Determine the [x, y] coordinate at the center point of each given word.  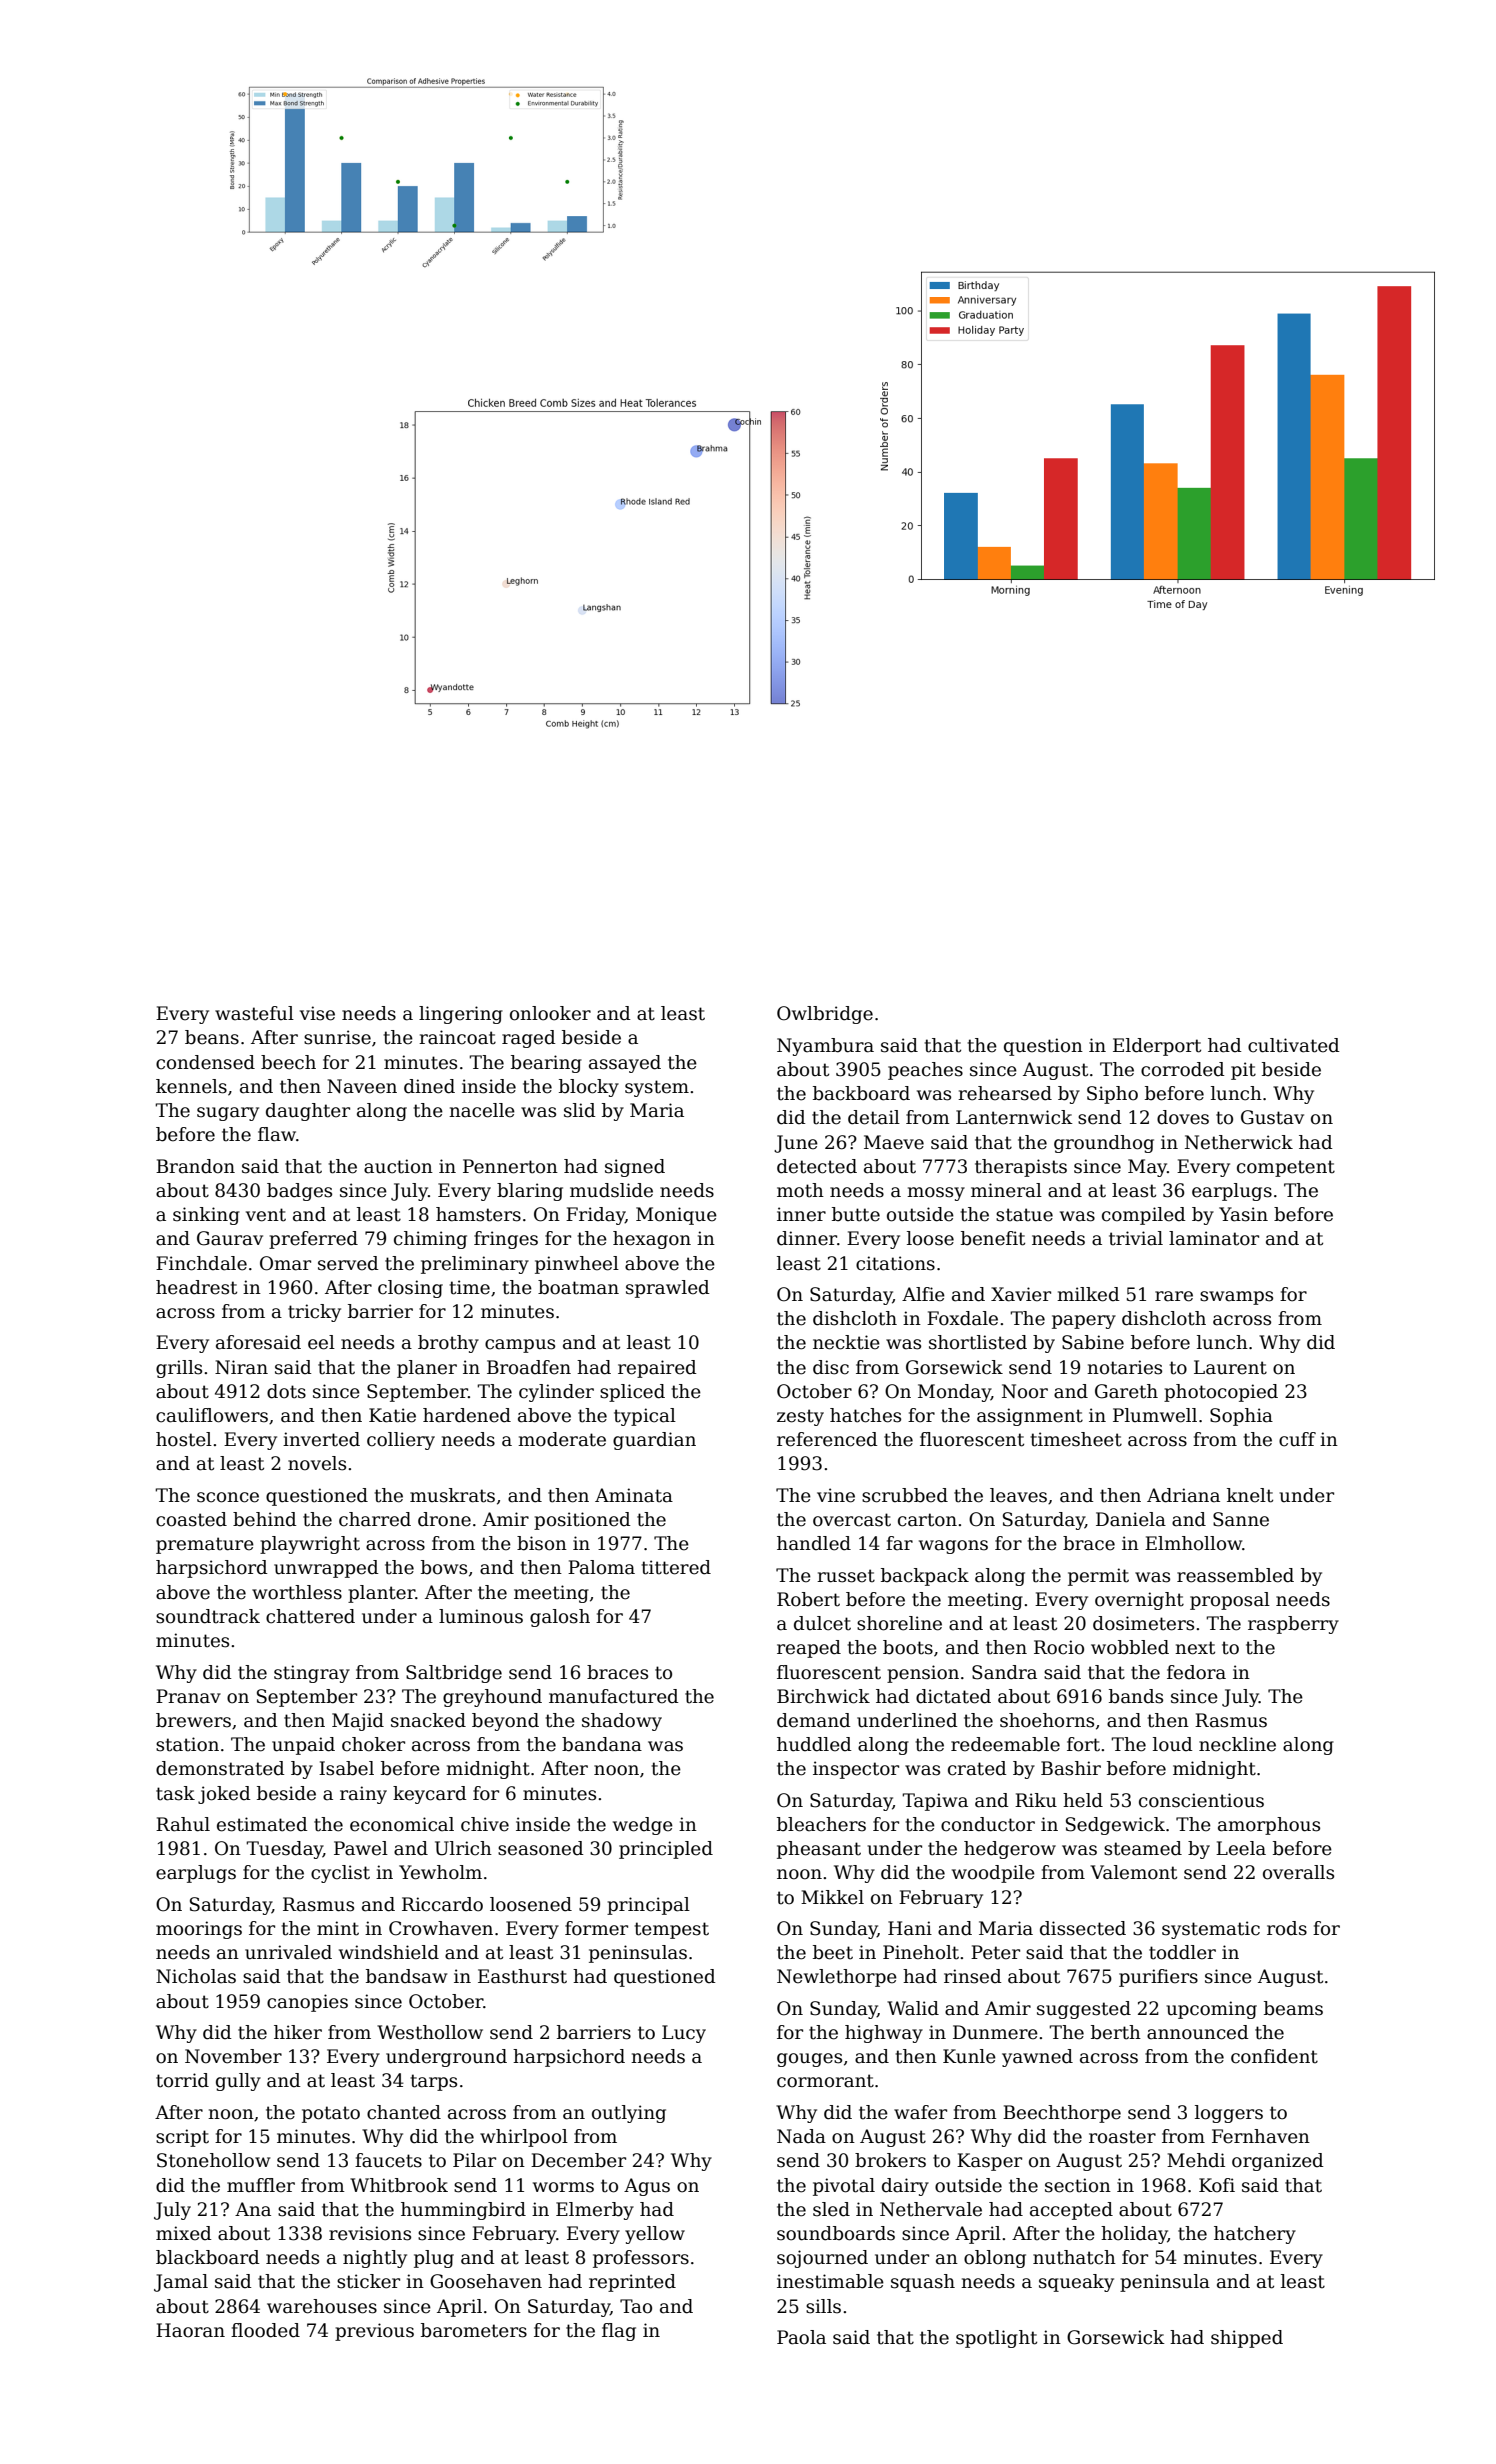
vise [317, 1013]
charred [375, 1519]
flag [619, 2332]
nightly [375, 2259]
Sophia [1241, 1417]
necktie [846, 1342]
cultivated [1294, 1045]
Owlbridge [825, 1015]
